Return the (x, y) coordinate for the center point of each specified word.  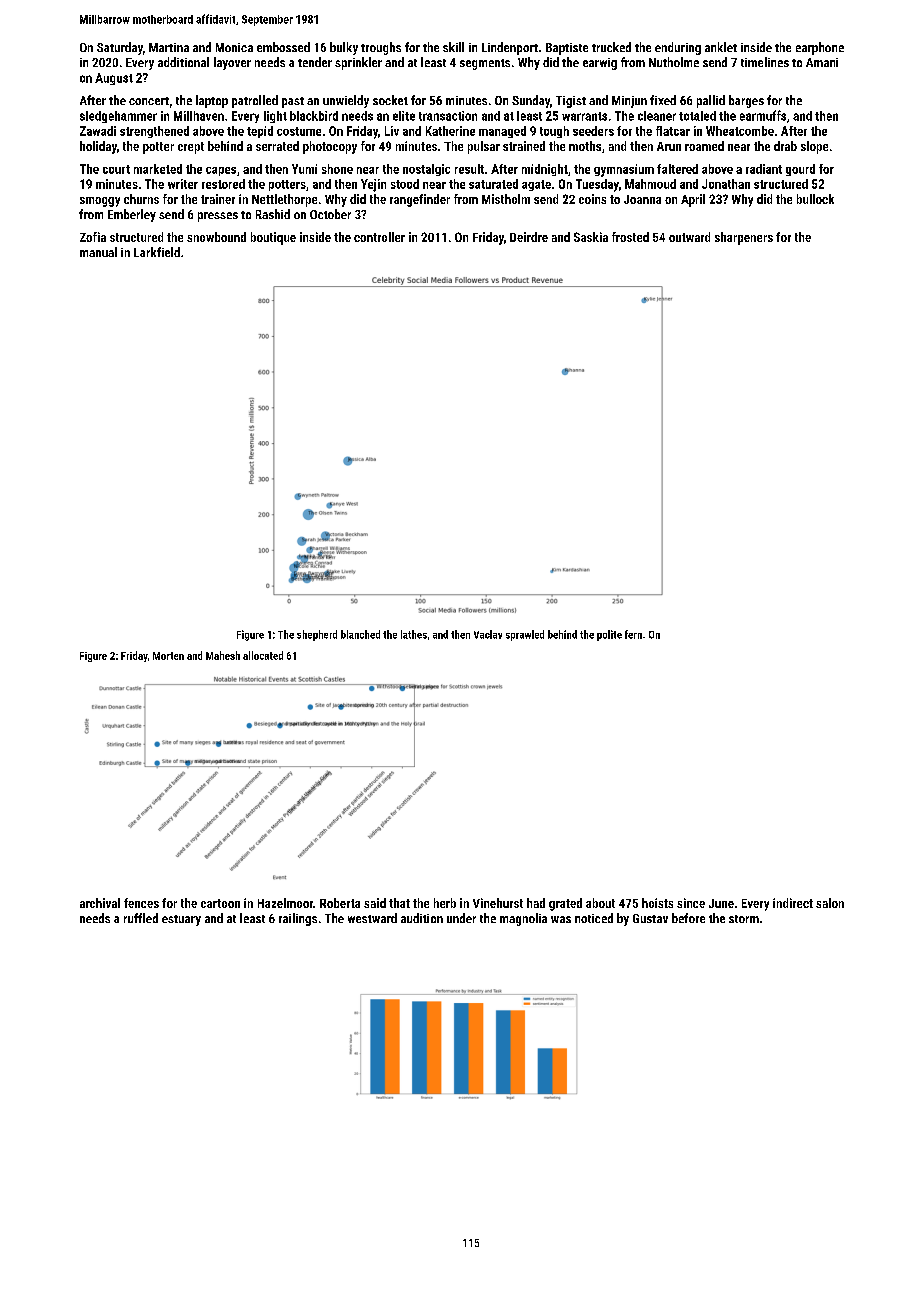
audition (422, 918)
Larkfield (157, 252)
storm (744, 919)
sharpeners (744, 238)
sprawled (525, 635)
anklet (721, 47)
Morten (168, 656)
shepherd (317, 635)
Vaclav (488, 634)
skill (453, 47)
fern (633, 634)
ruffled (141, 918)
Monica (234, 47)
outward (689, 237)
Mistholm (506, 199)
